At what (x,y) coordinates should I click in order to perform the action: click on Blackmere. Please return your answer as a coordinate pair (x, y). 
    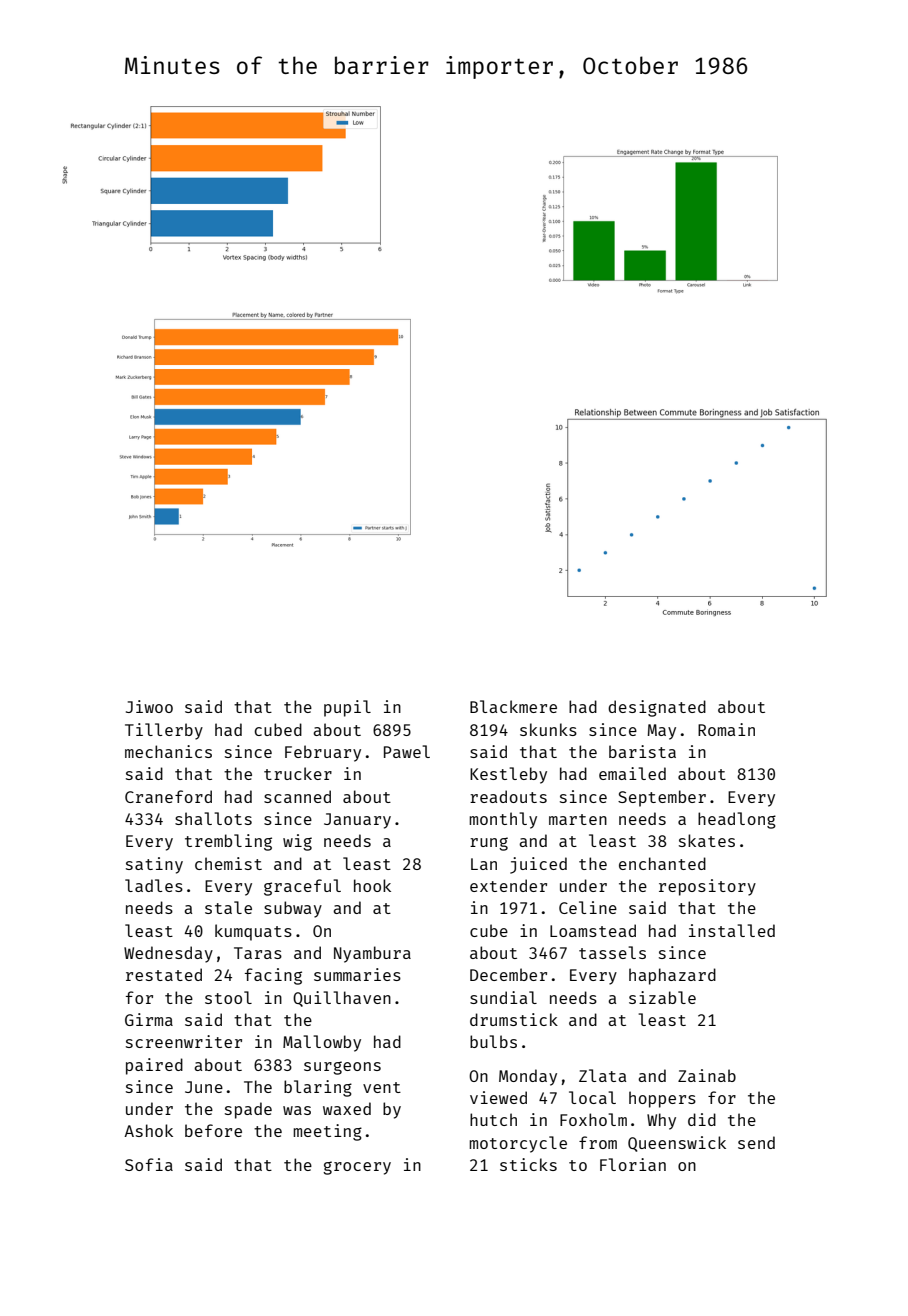
    Looking at the image, I should click on (513, 706).
